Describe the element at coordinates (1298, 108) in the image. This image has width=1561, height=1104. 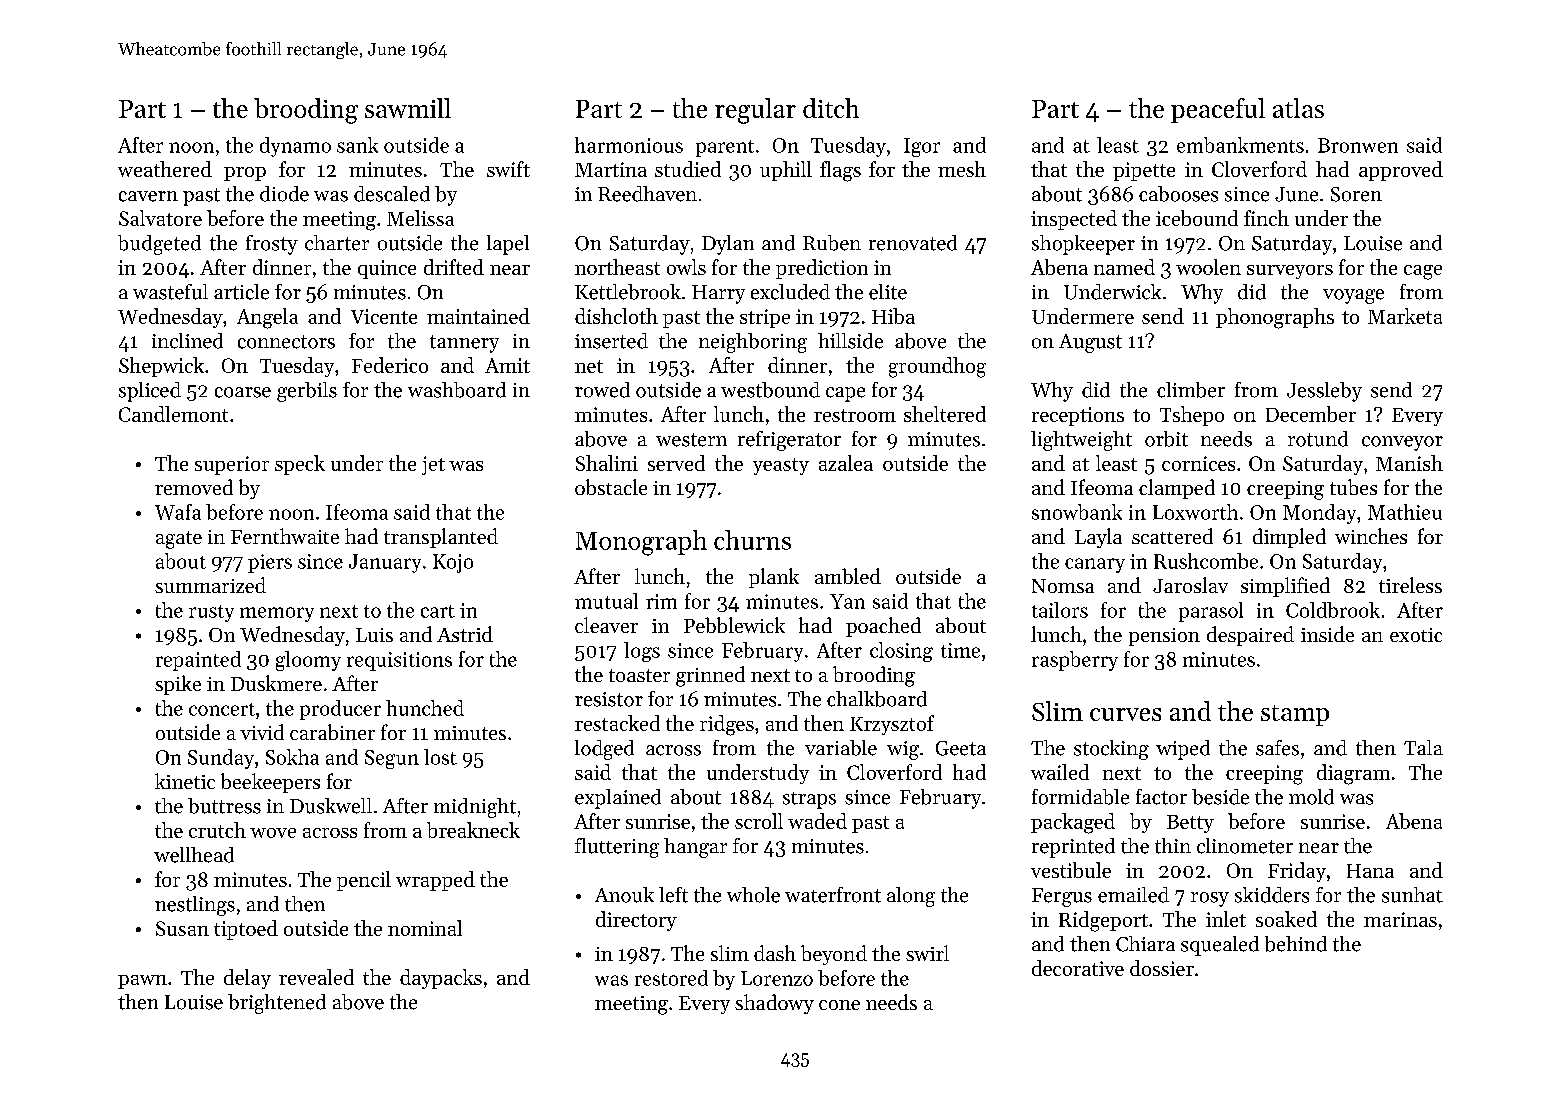
I see `atlas` at that location.
